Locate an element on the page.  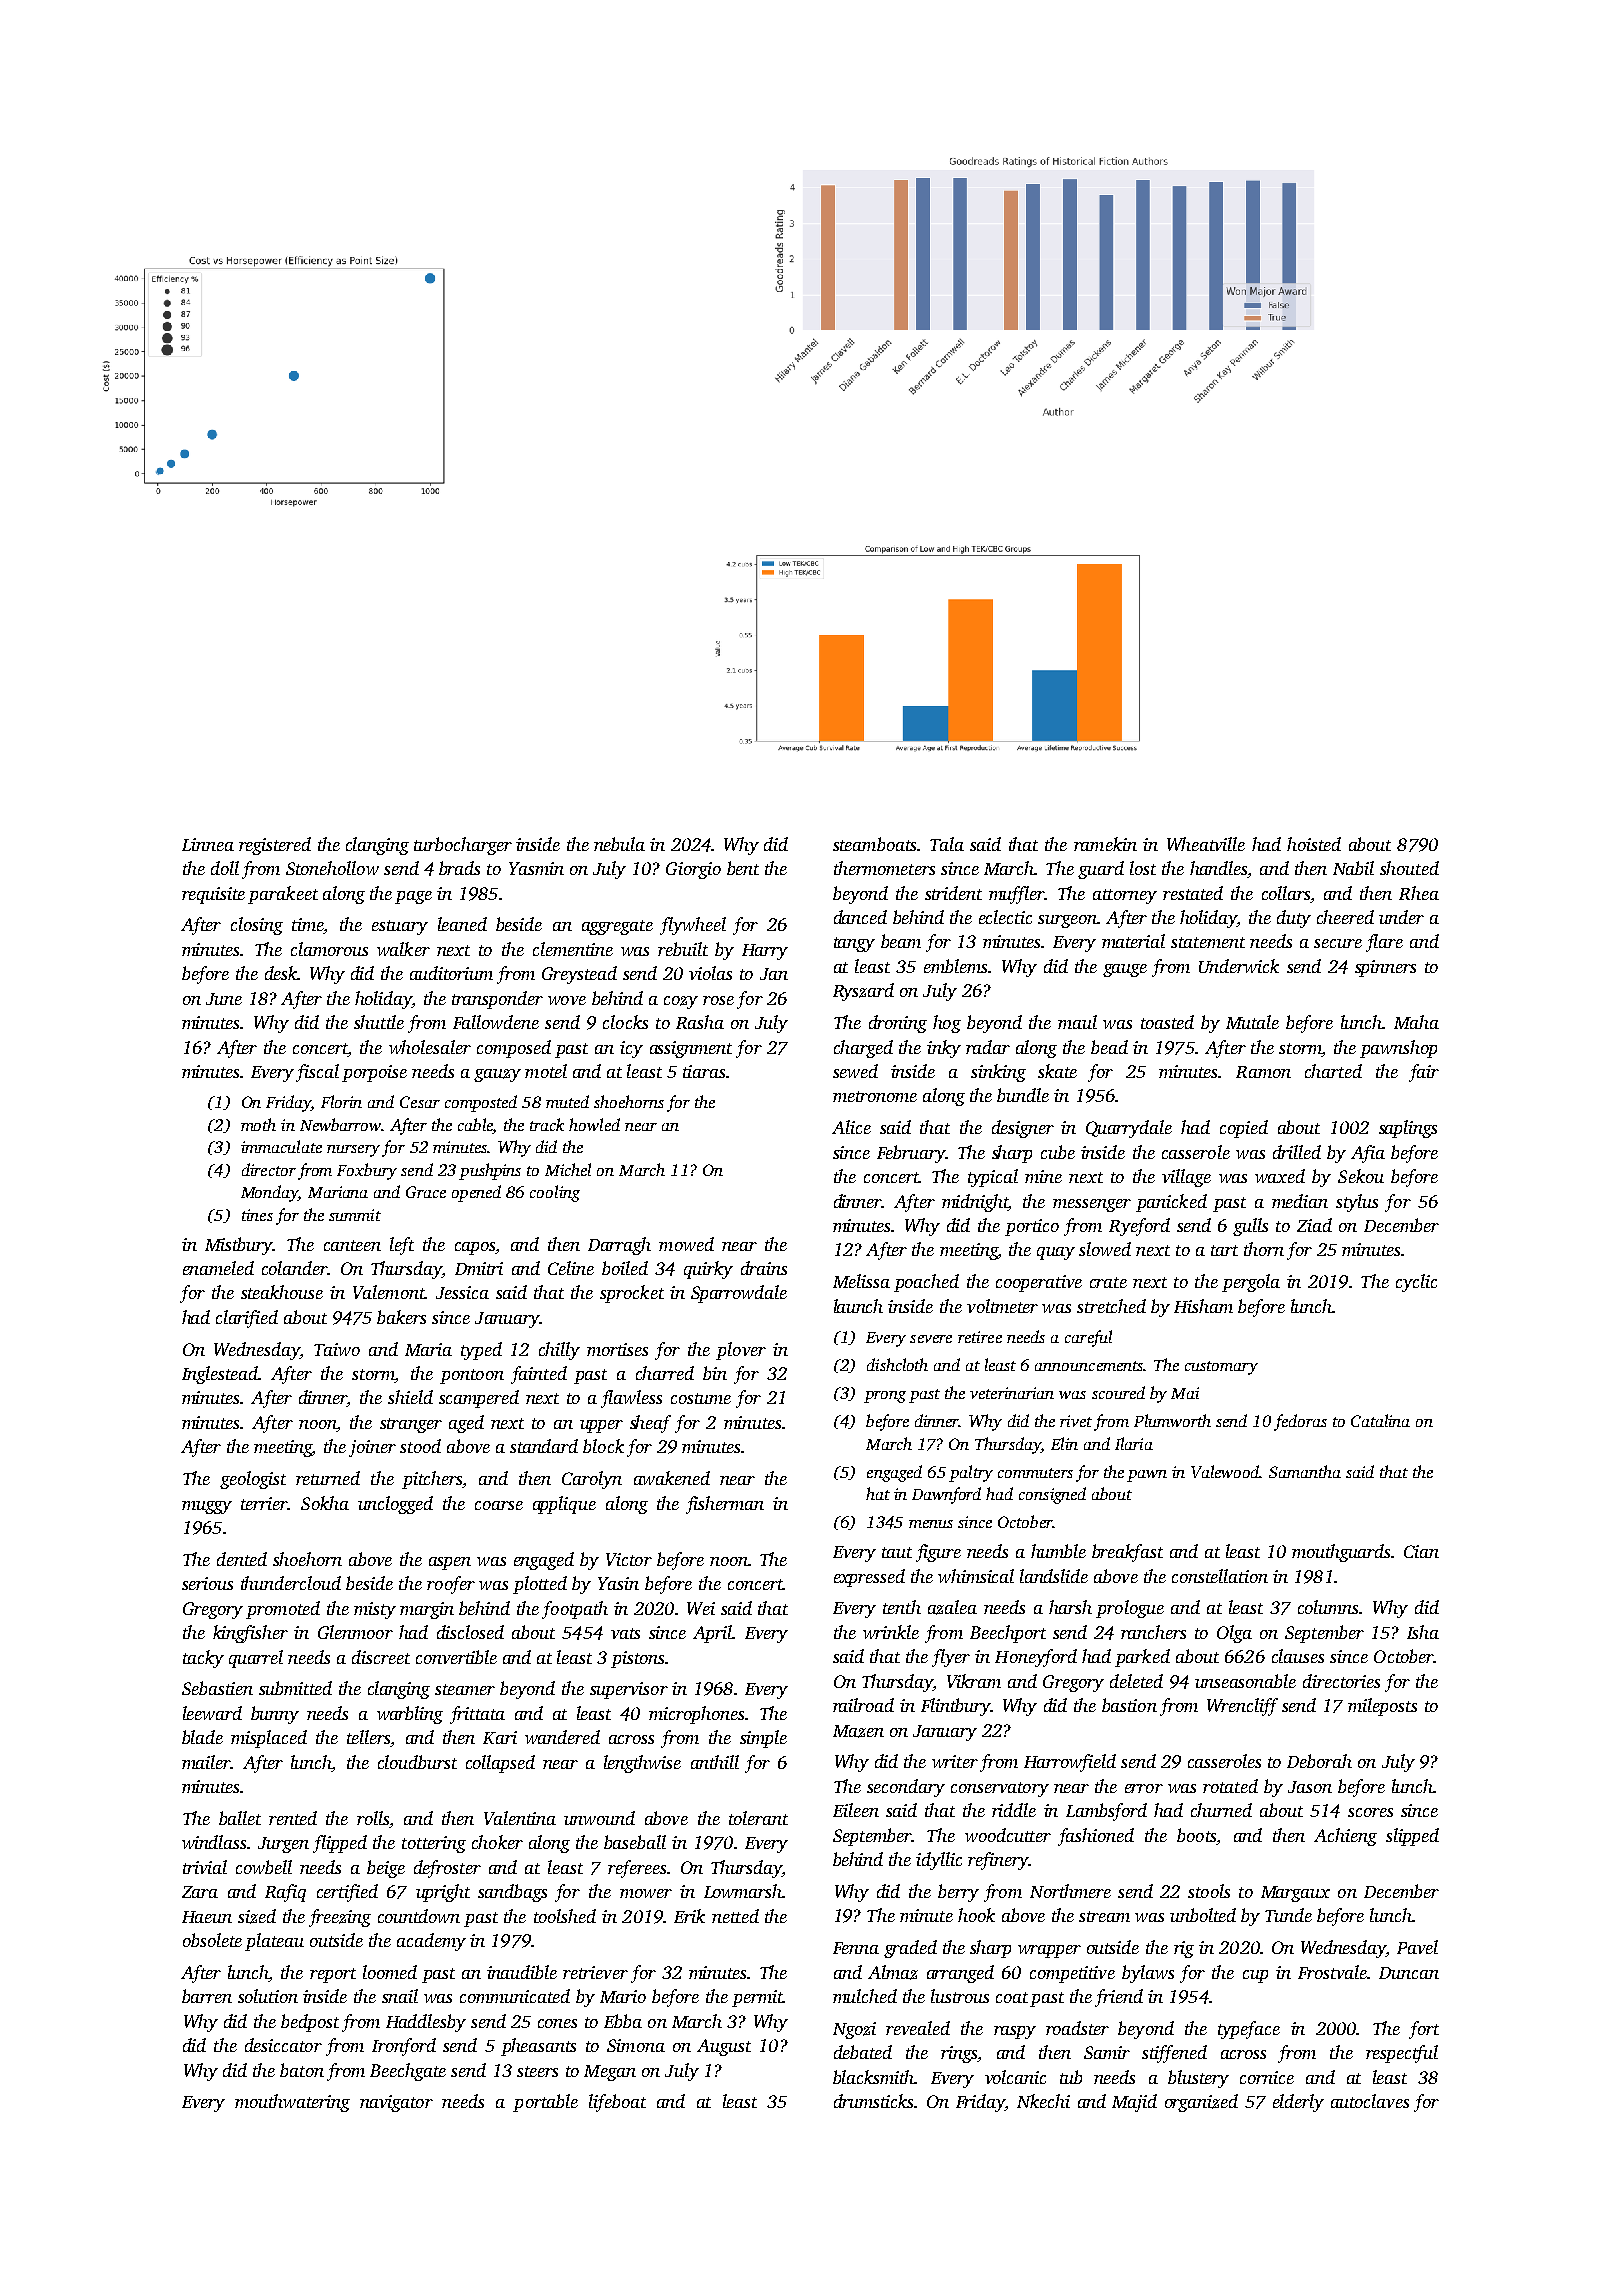
Wei is located at coordinates (701, 1608).
